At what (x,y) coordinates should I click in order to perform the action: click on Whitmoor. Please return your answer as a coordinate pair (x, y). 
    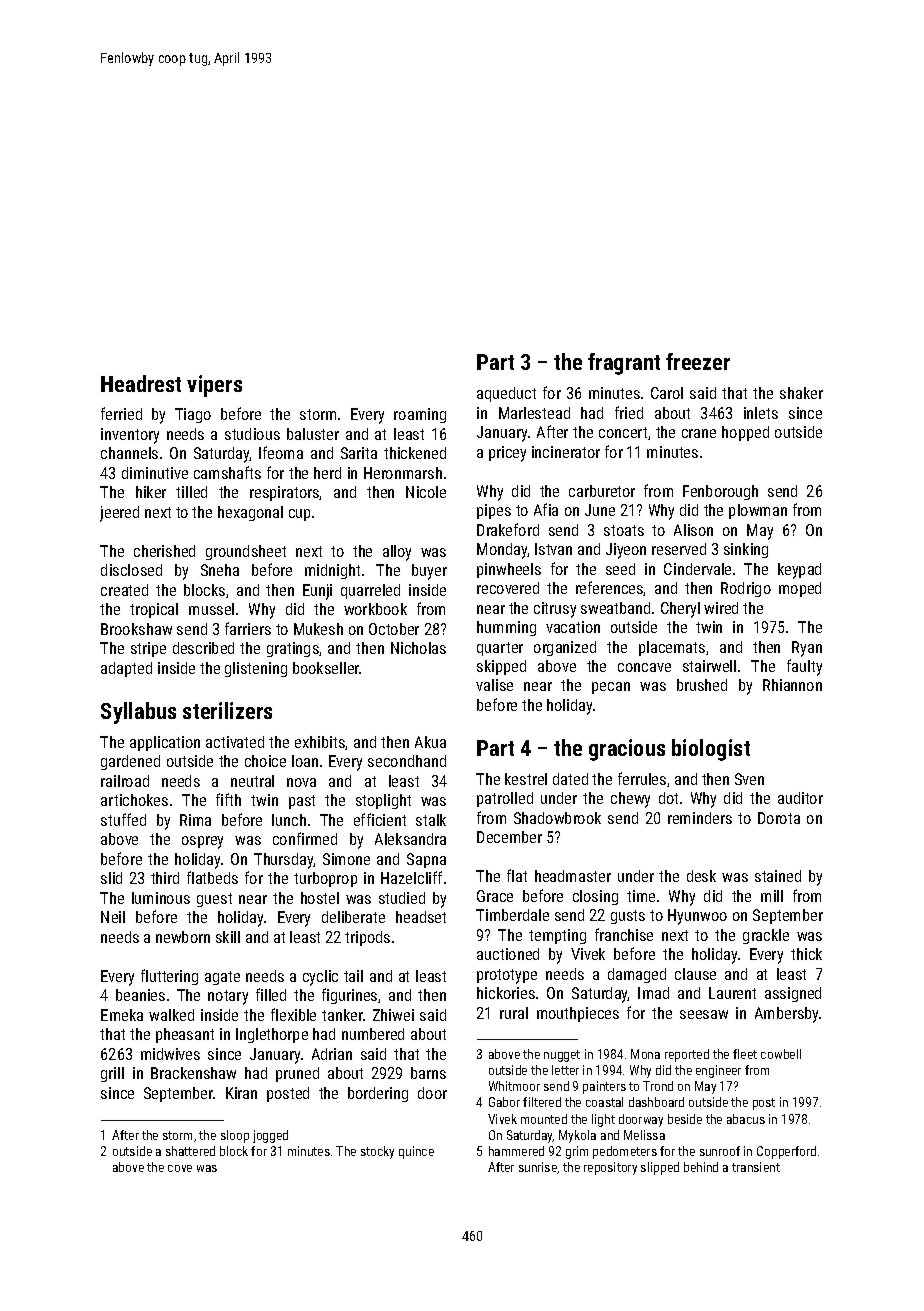
    Looking at the image, I should click on (514, 1086).
